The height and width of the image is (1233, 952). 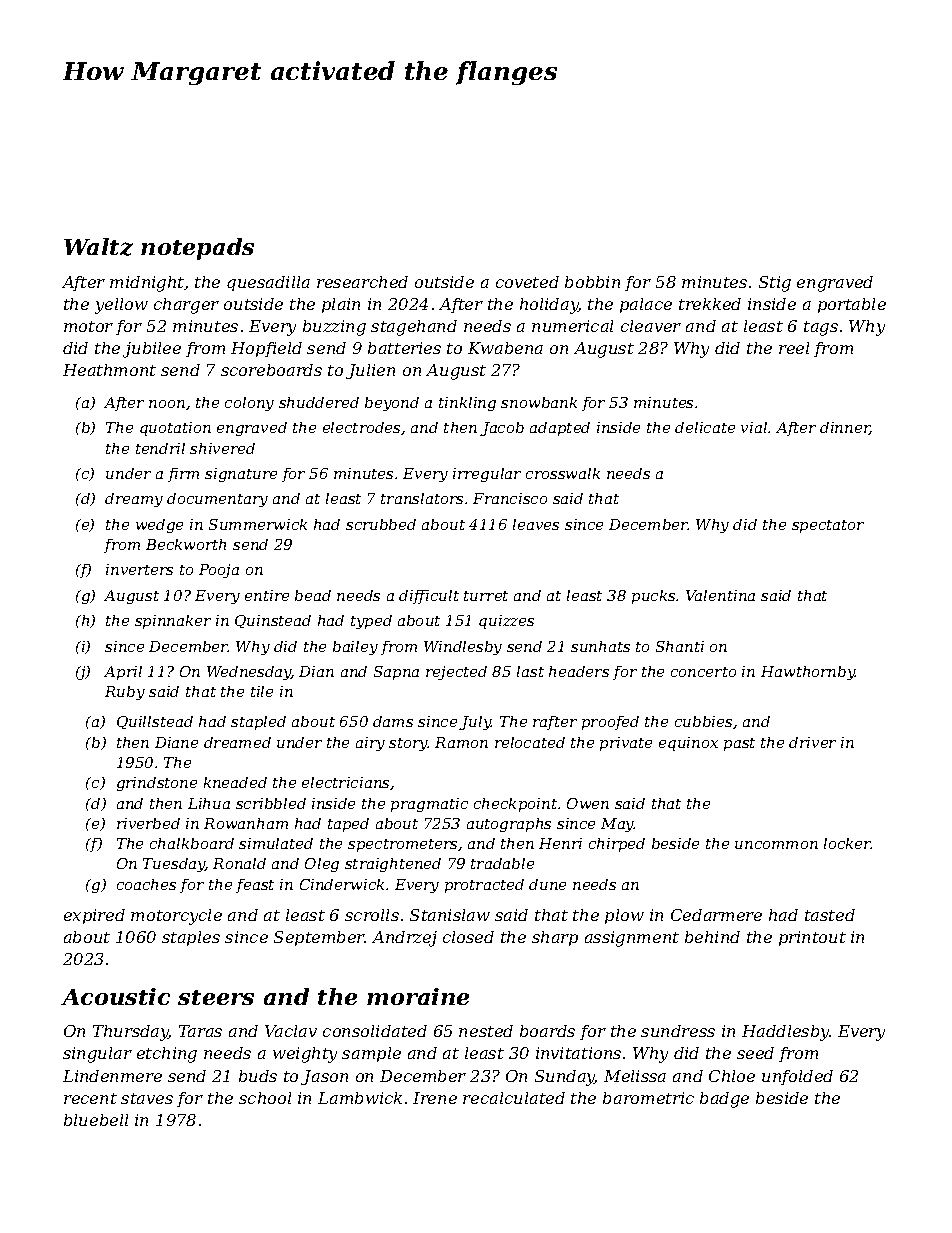 What do you see at coordinates (852, 305) in the image?
I see `portable` at bounding box center [852, 305].
